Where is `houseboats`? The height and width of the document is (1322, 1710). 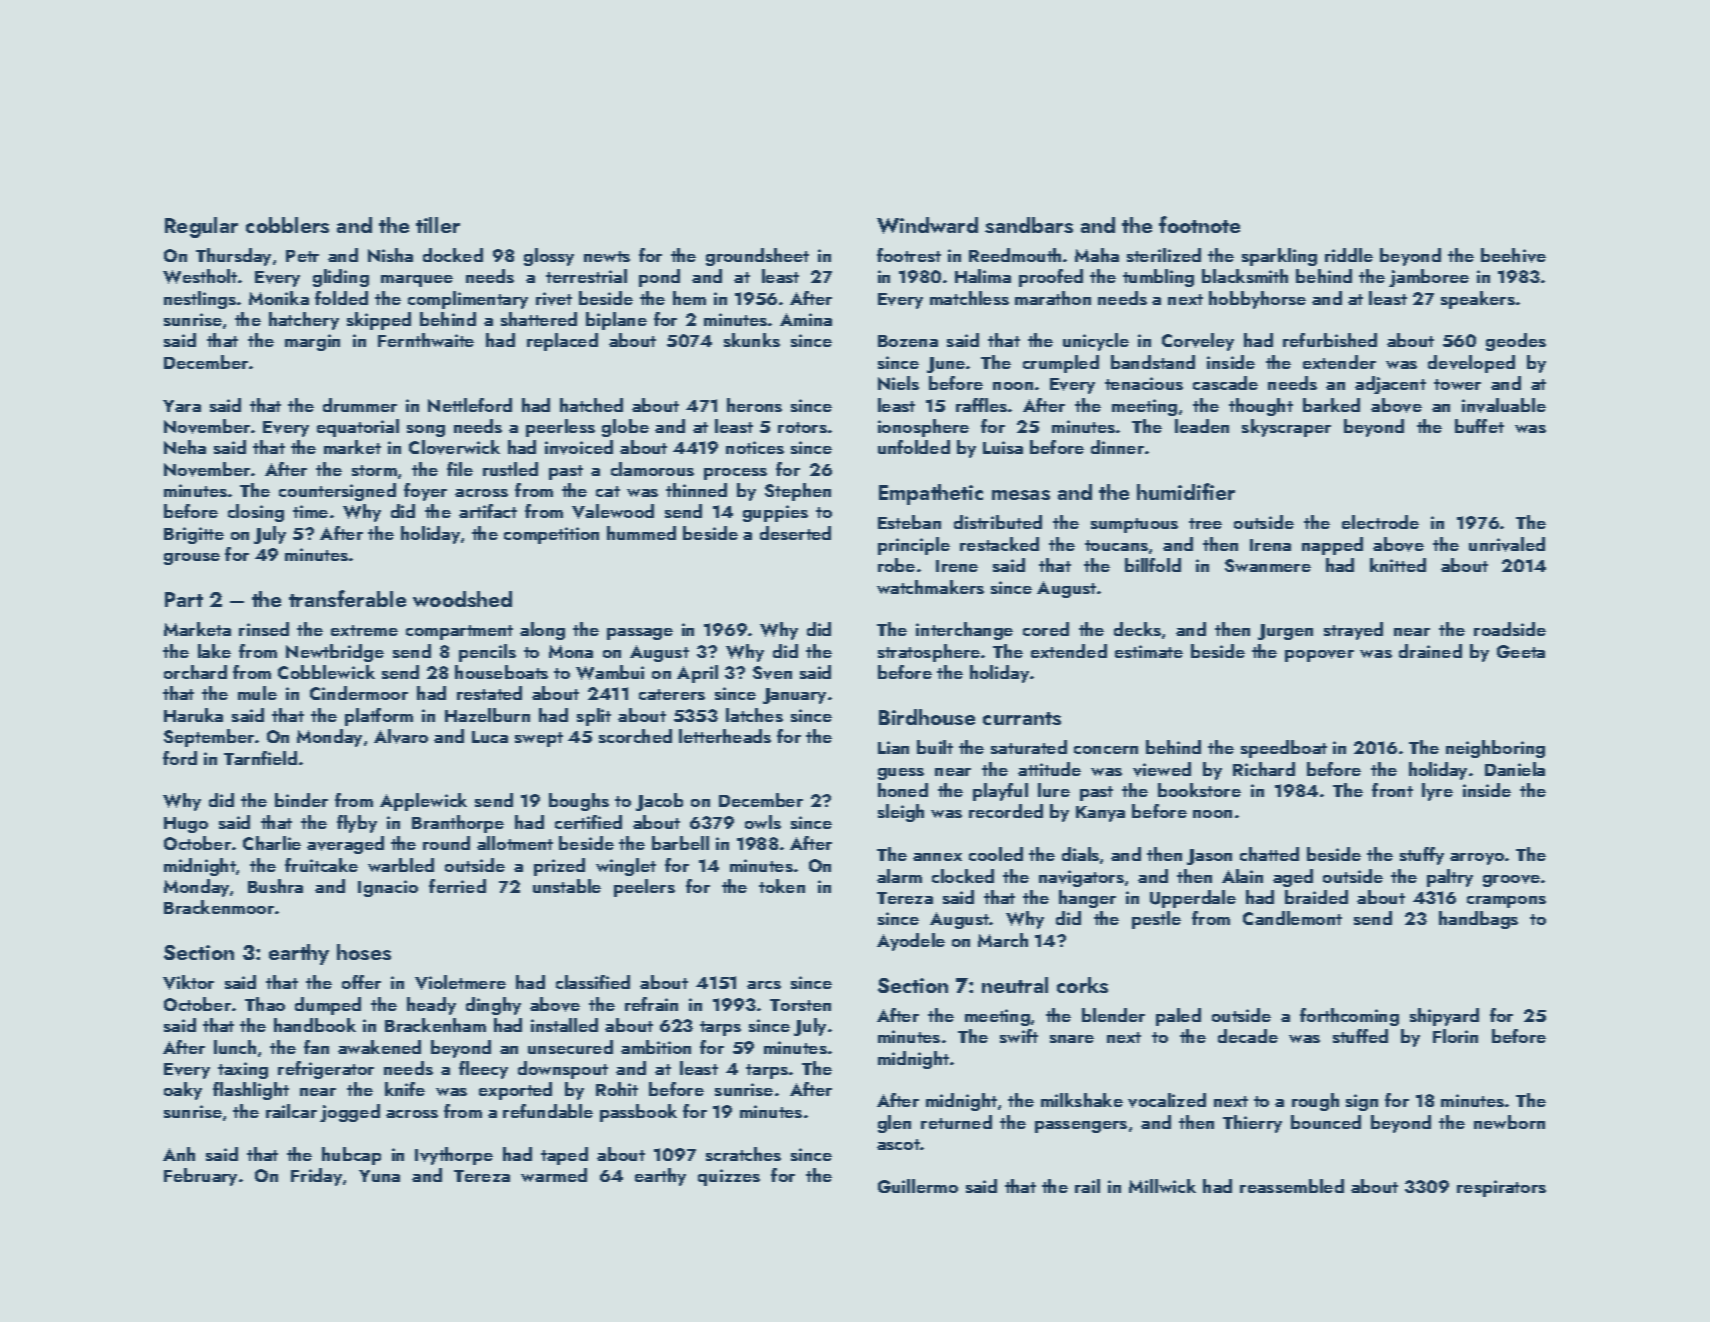
houseboats is located at coordinates (501, 672).
